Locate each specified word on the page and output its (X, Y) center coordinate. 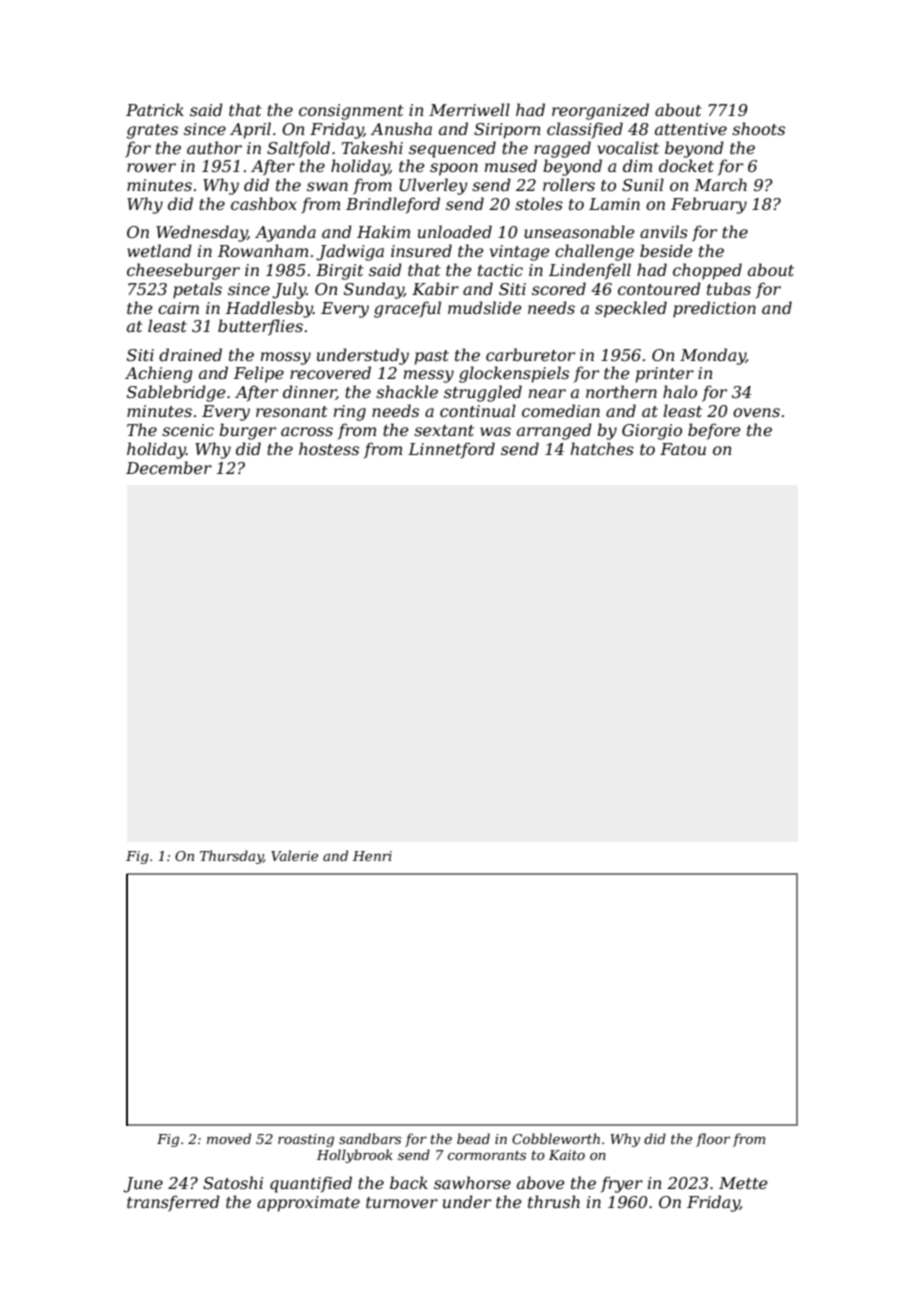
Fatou (683, 449)
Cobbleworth (556, 1138)
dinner (309, 392)
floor (713, 1140)
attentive (691, 129)
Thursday (231, 857)
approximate (308, 1204)
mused (511, 165)
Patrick (155, 109)
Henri (372, 856)
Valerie (294, 855)
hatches (602, 448)
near (547, 393)
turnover (402, 1202)
